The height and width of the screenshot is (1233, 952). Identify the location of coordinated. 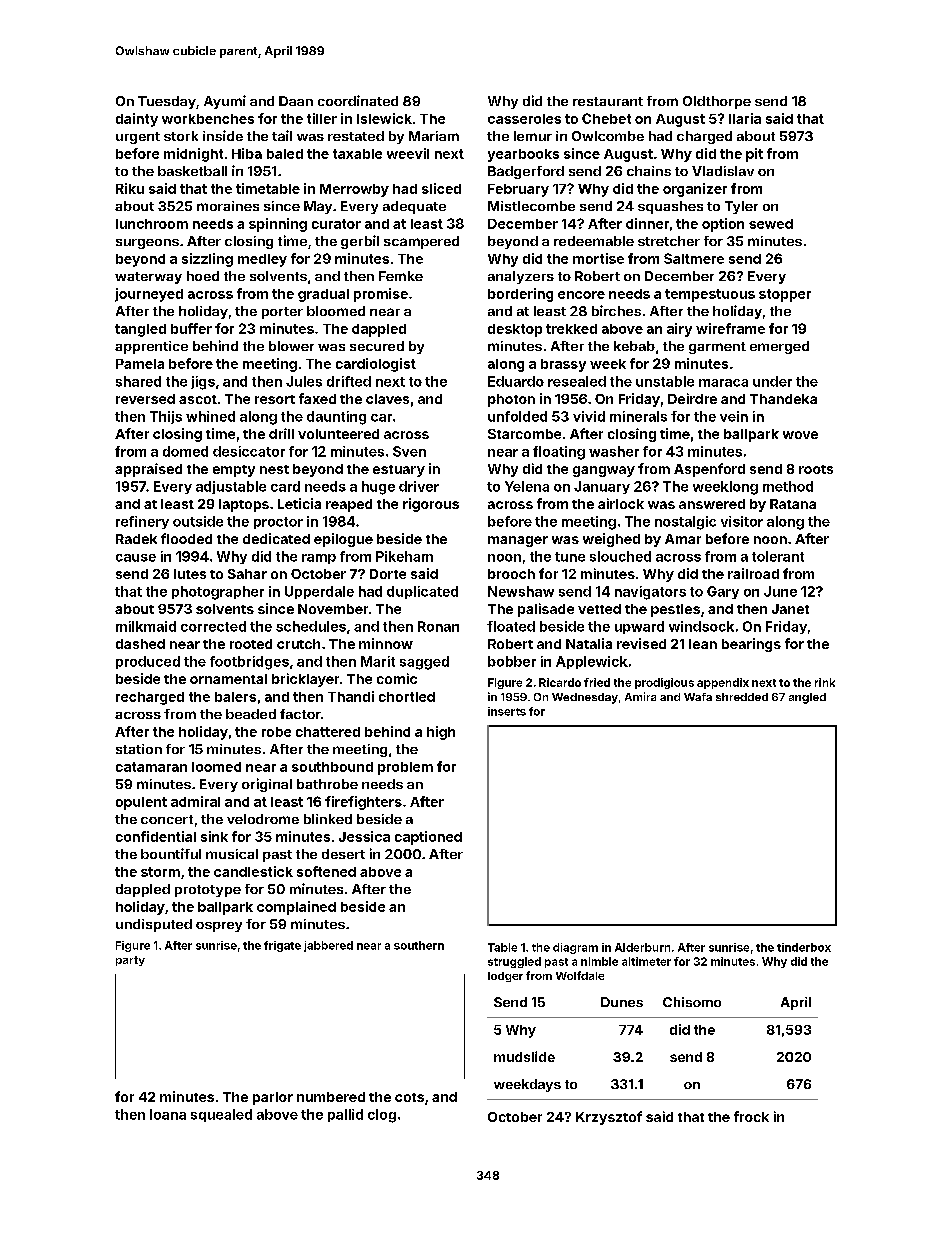
(358, 100).
